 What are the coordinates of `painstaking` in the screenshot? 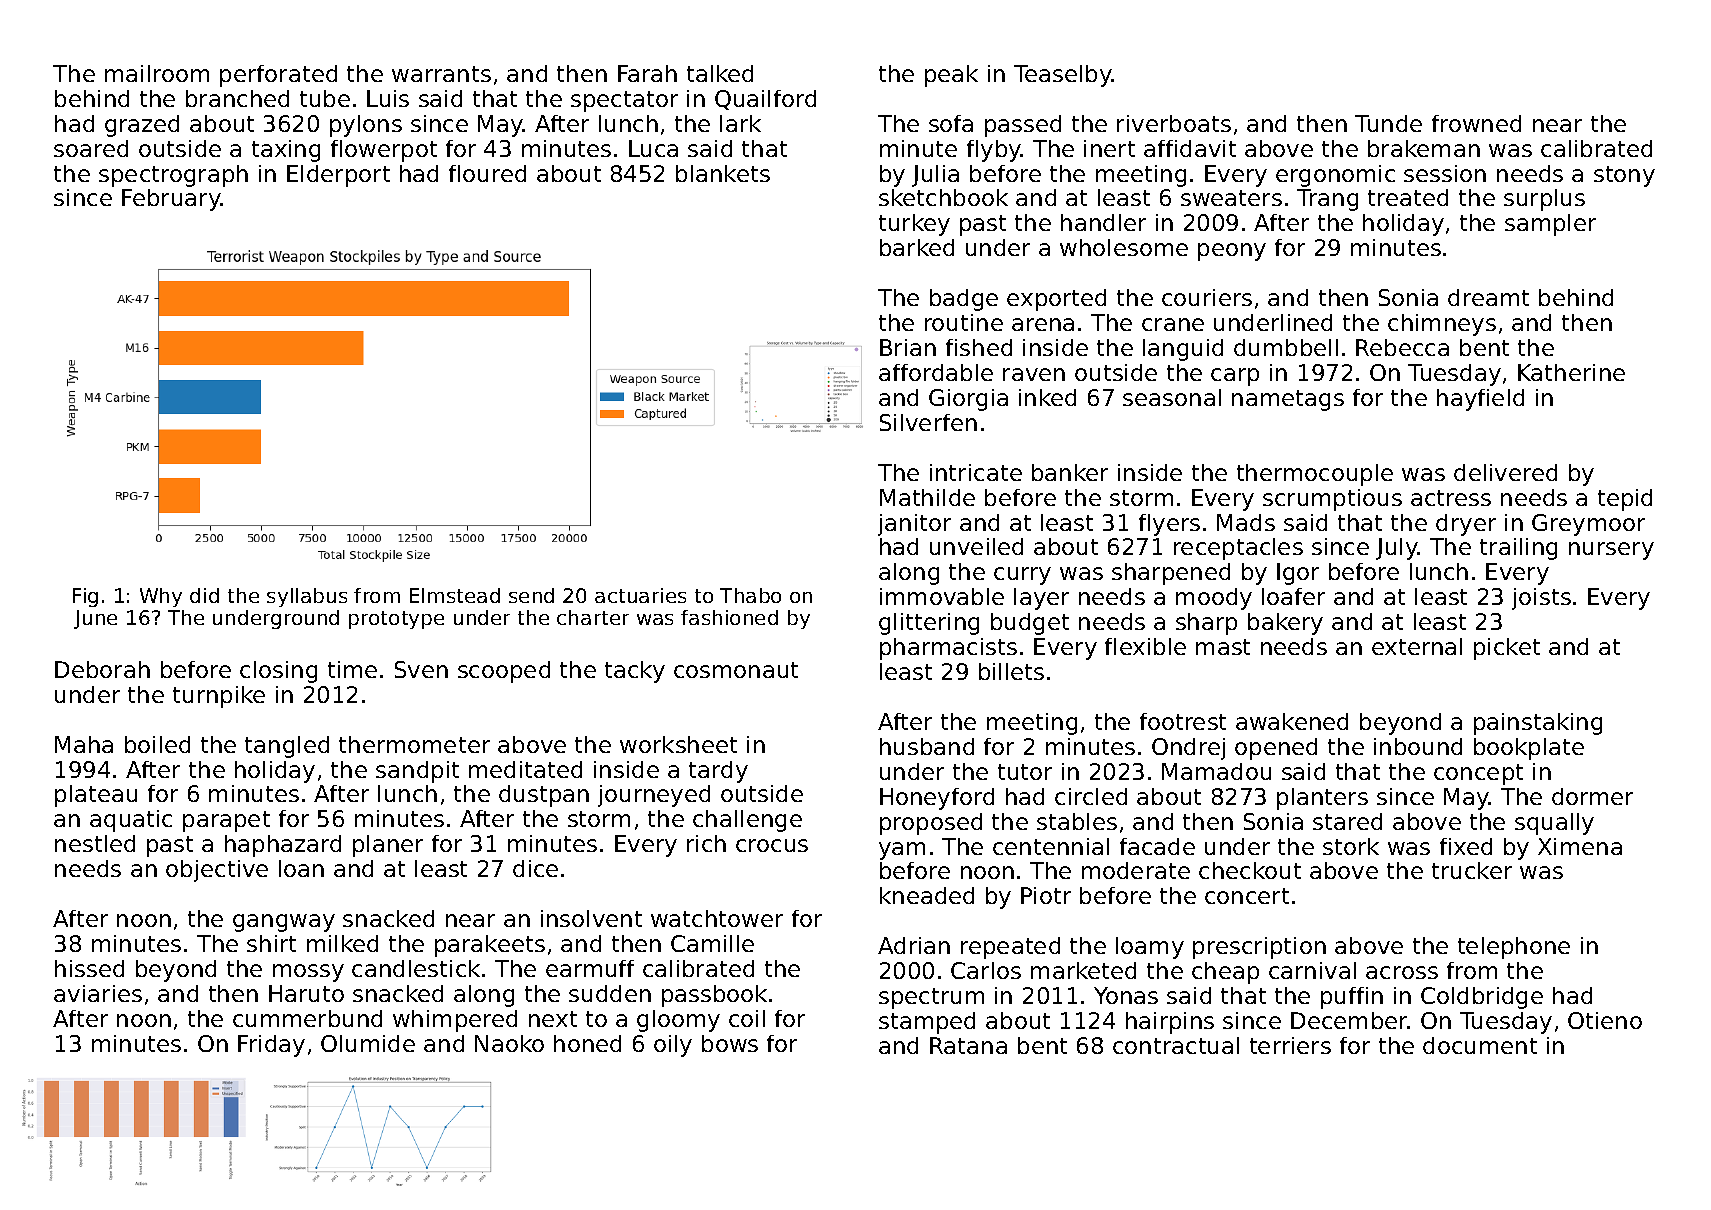 It's located at (1538, 724).
